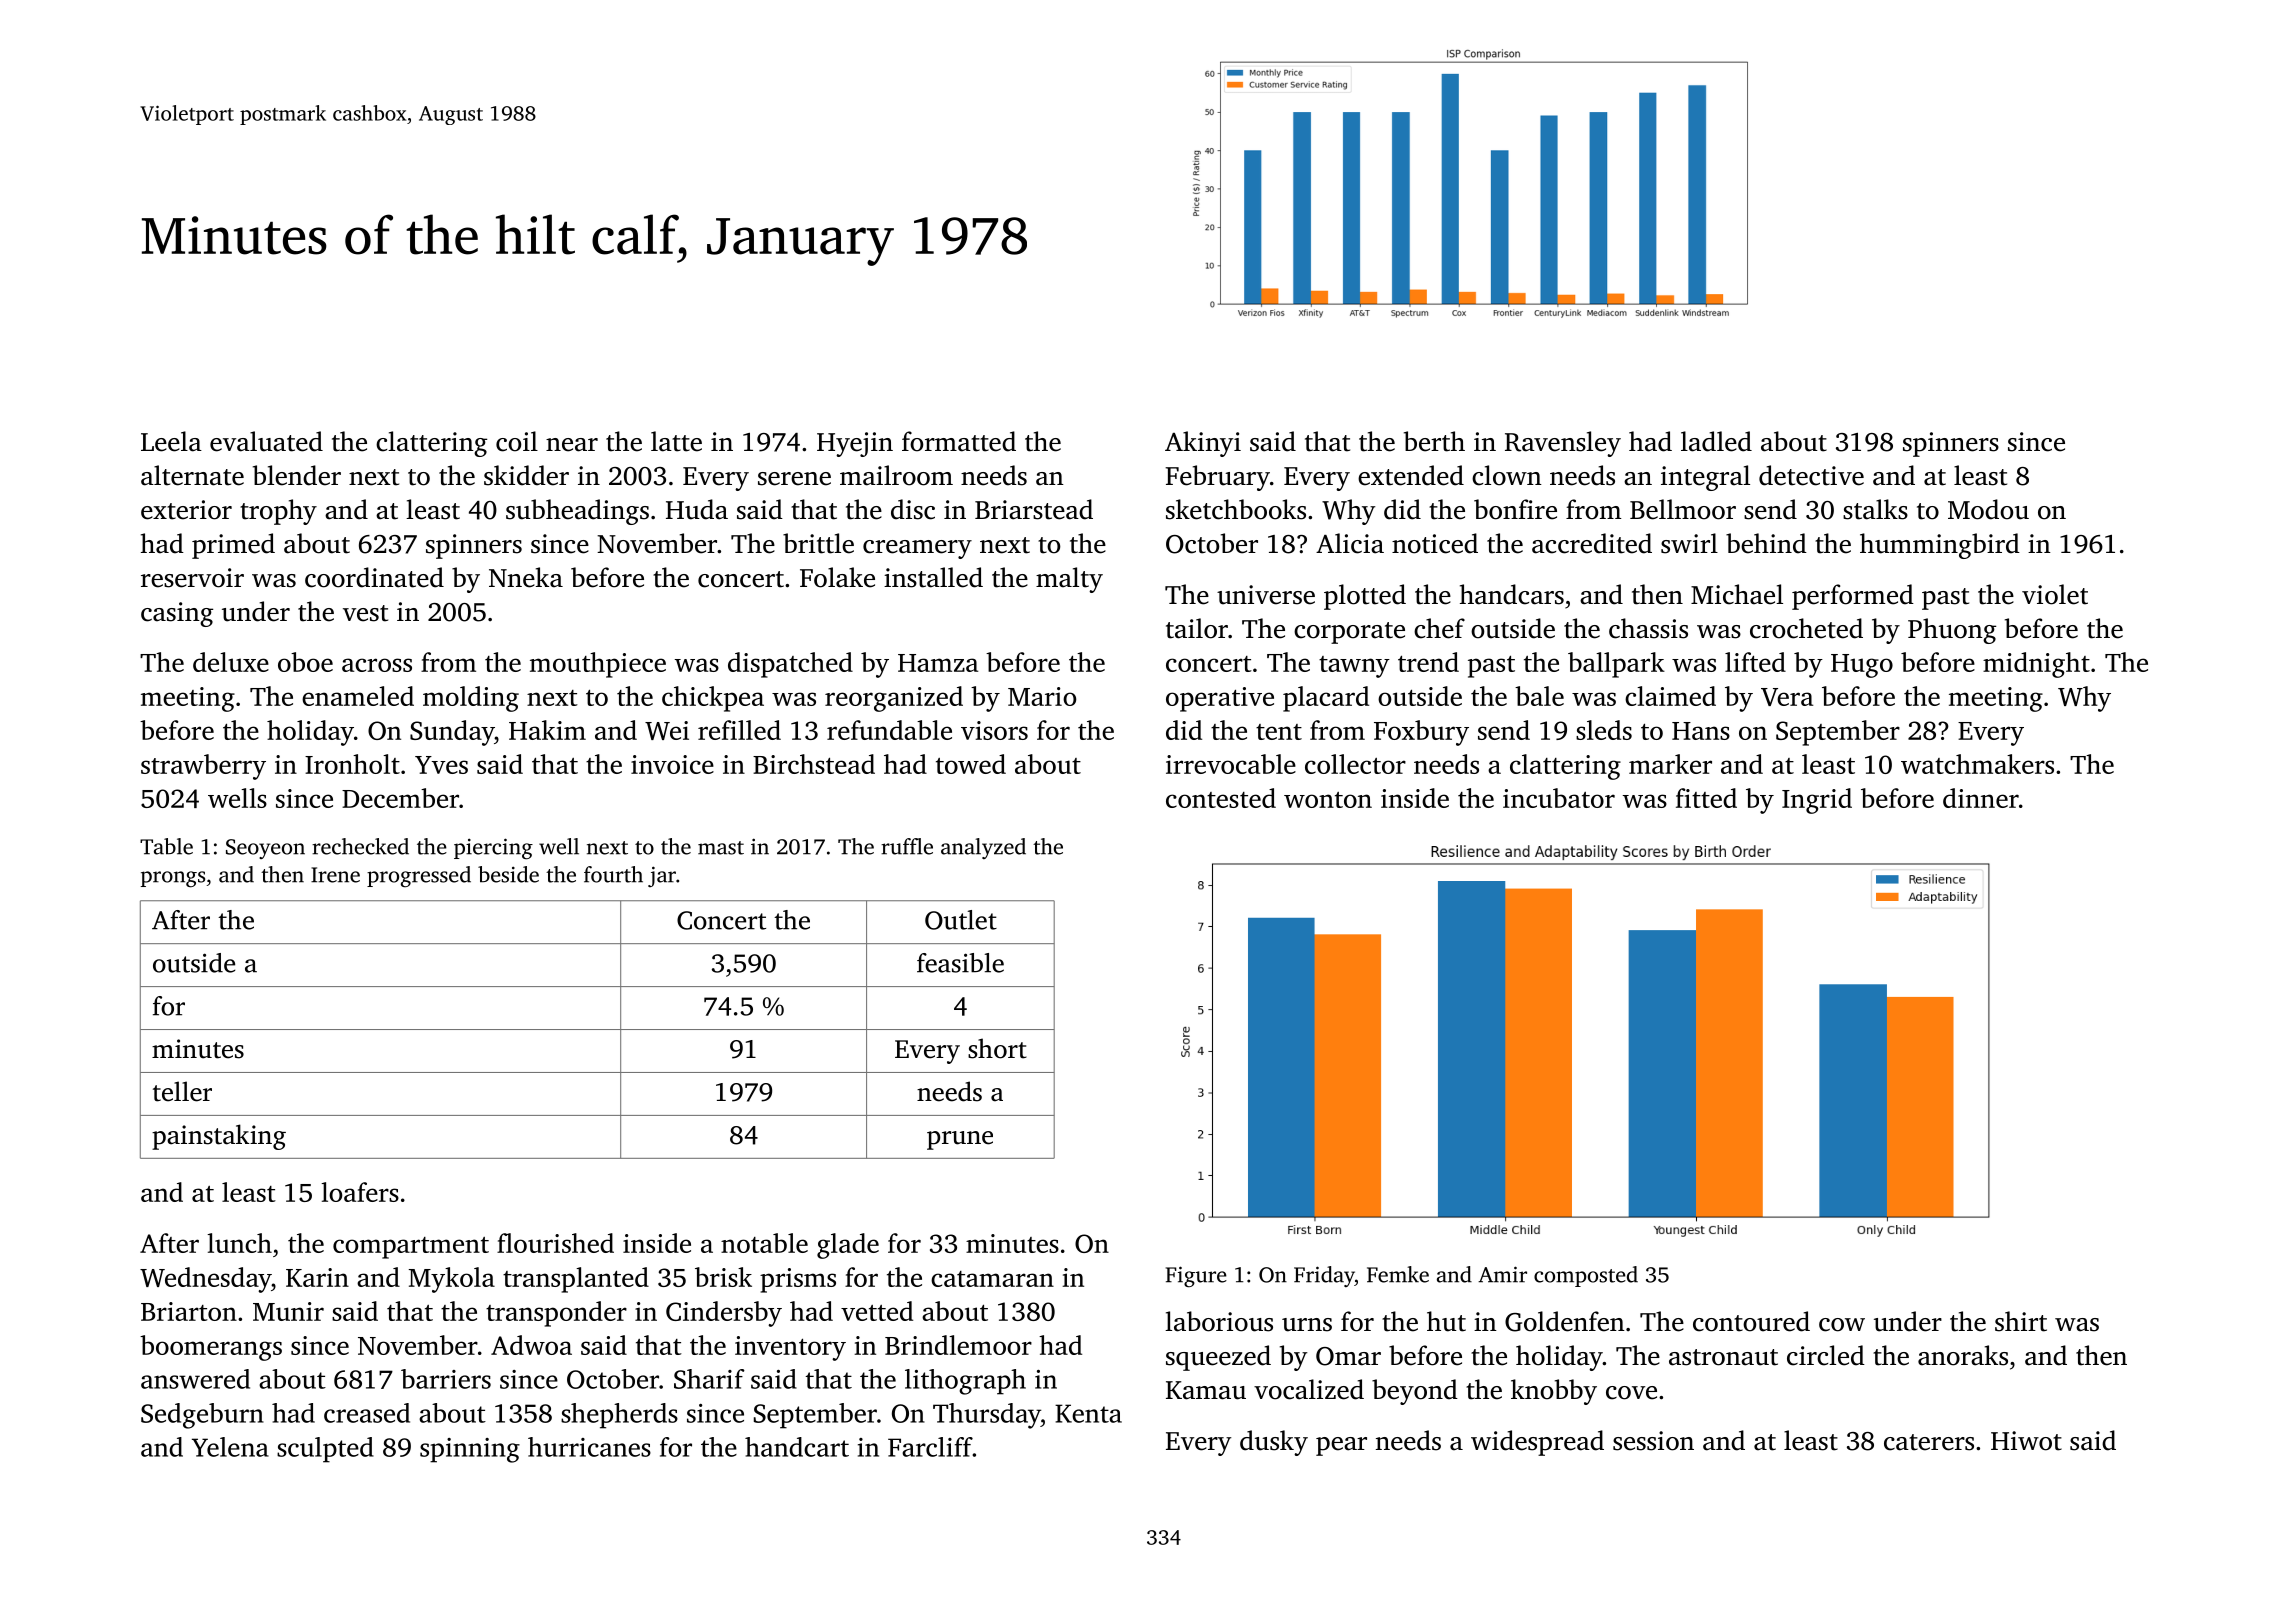 This document has width=2292, height=1620. I want to click on pear, so click(1341, 1446).
